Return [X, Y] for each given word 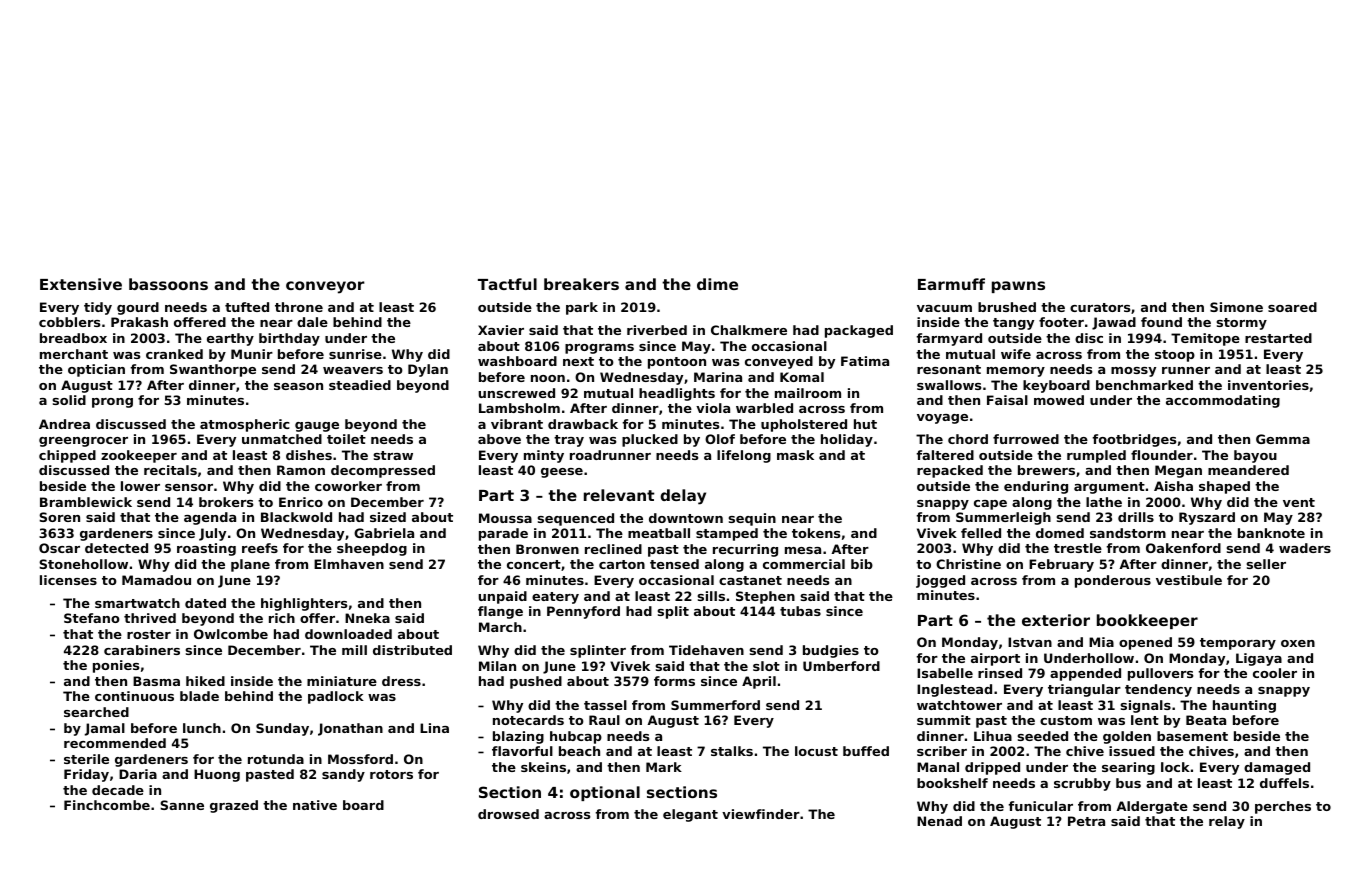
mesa [803, 550]
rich [282, 618]
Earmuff [951, 284]
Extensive [81, 284]
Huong [217, 775]
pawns [1018, 287]
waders [1305, 548]
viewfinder [761, 814]
